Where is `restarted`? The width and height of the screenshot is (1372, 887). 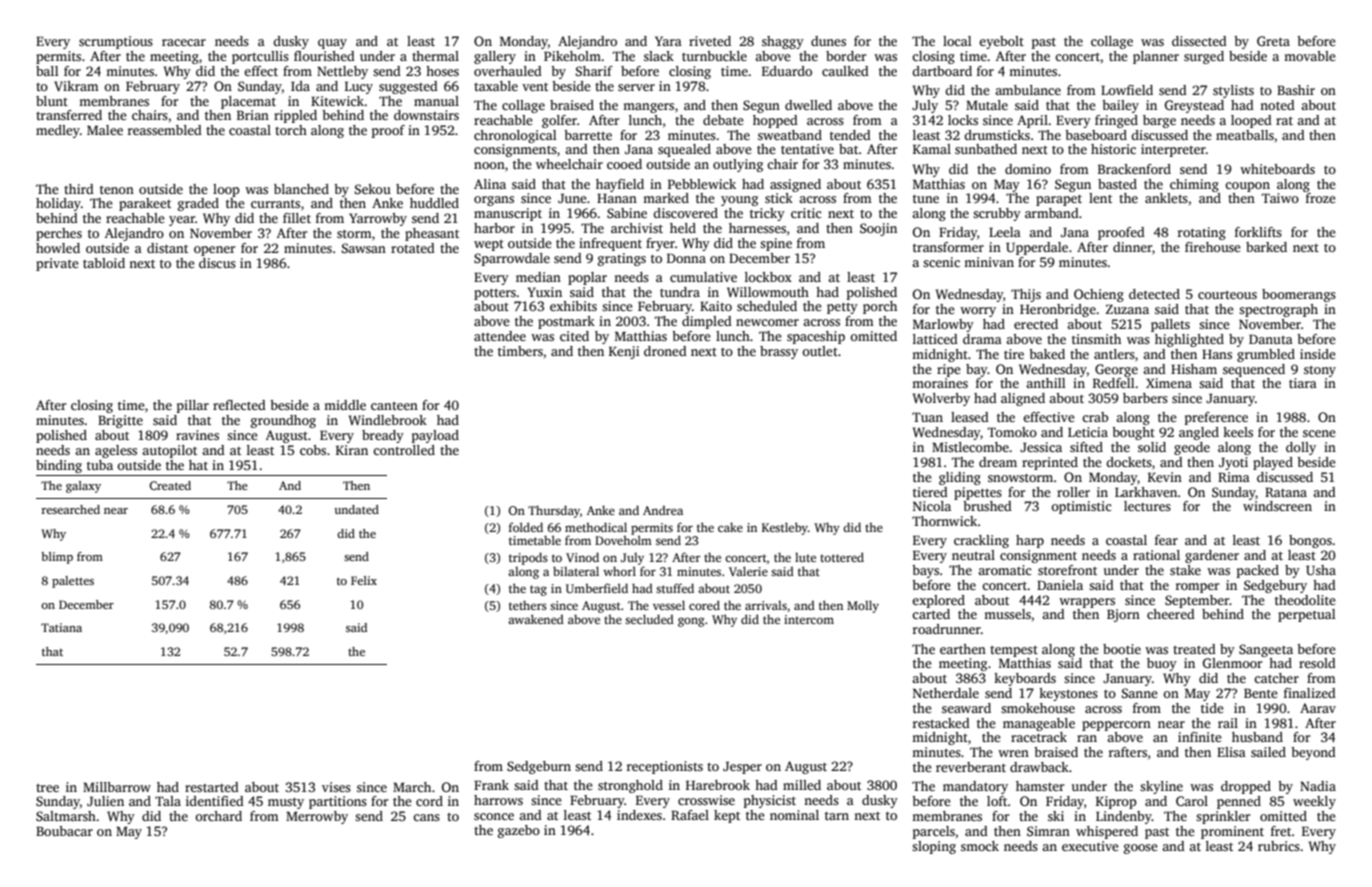
restarted is located at coordinates (212, 787).
